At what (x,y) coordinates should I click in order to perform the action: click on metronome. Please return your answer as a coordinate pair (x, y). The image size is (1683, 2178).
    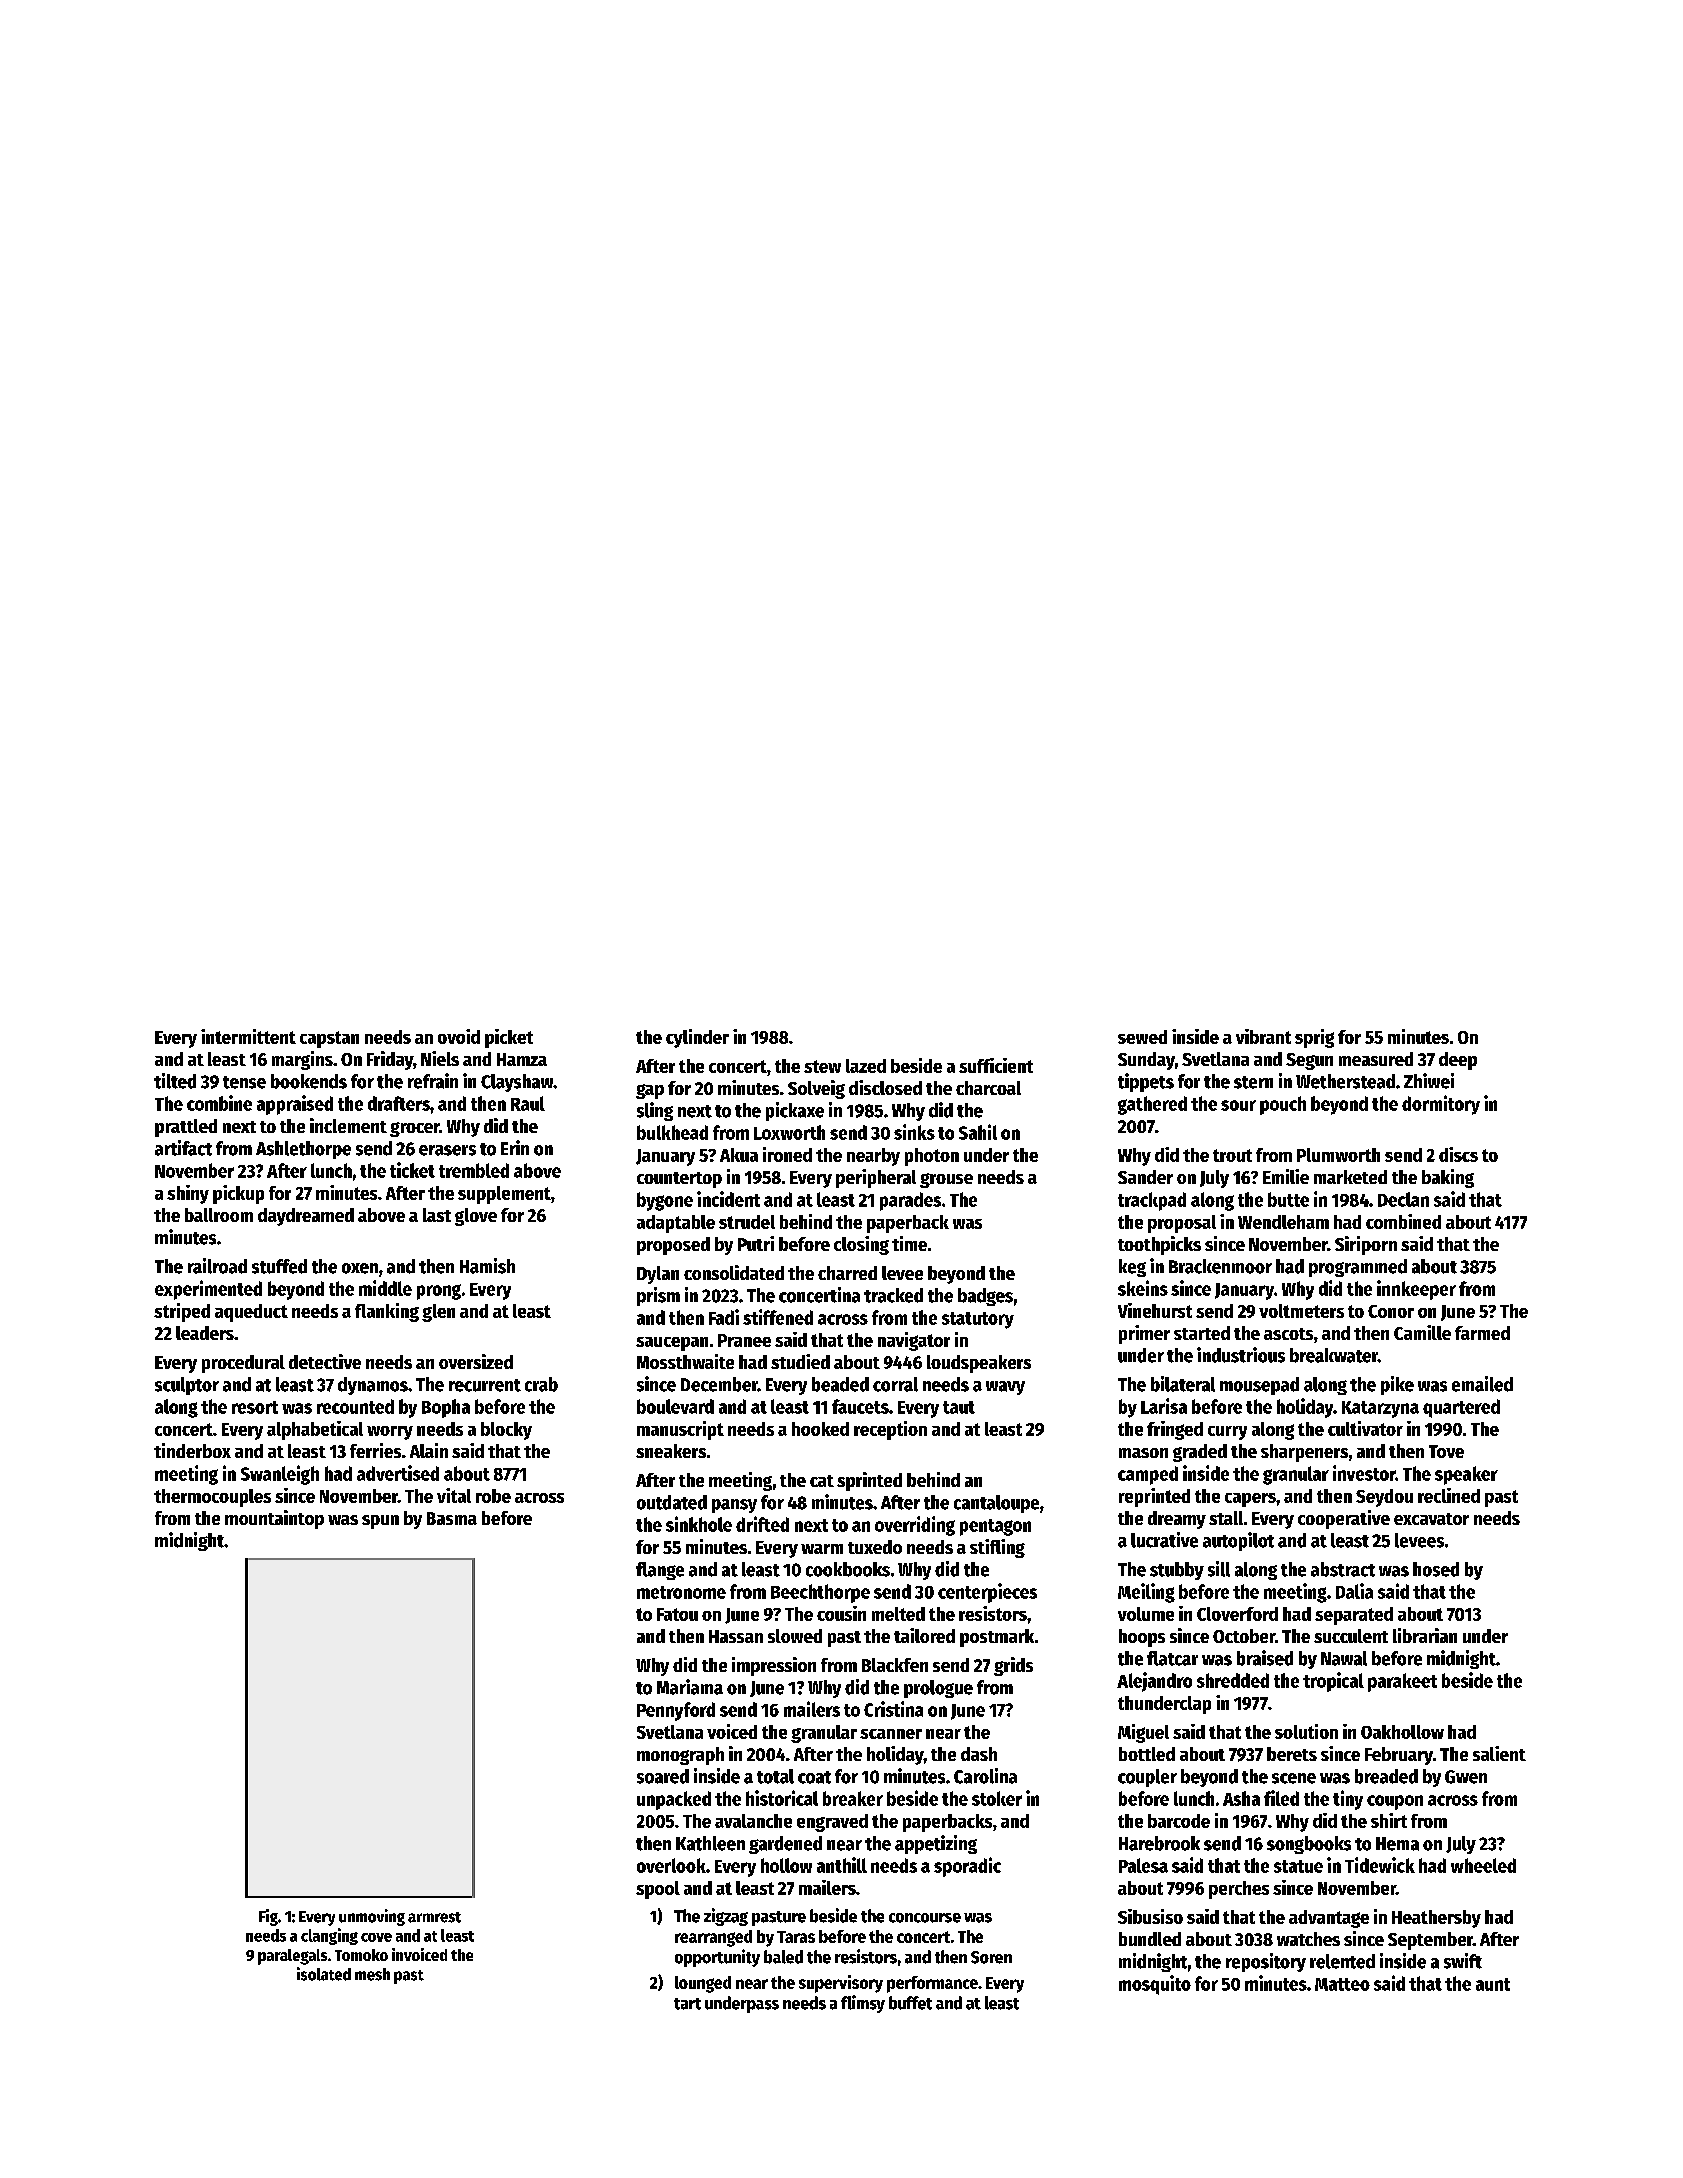
    Looking at the image, I should click on (681, 1592).
